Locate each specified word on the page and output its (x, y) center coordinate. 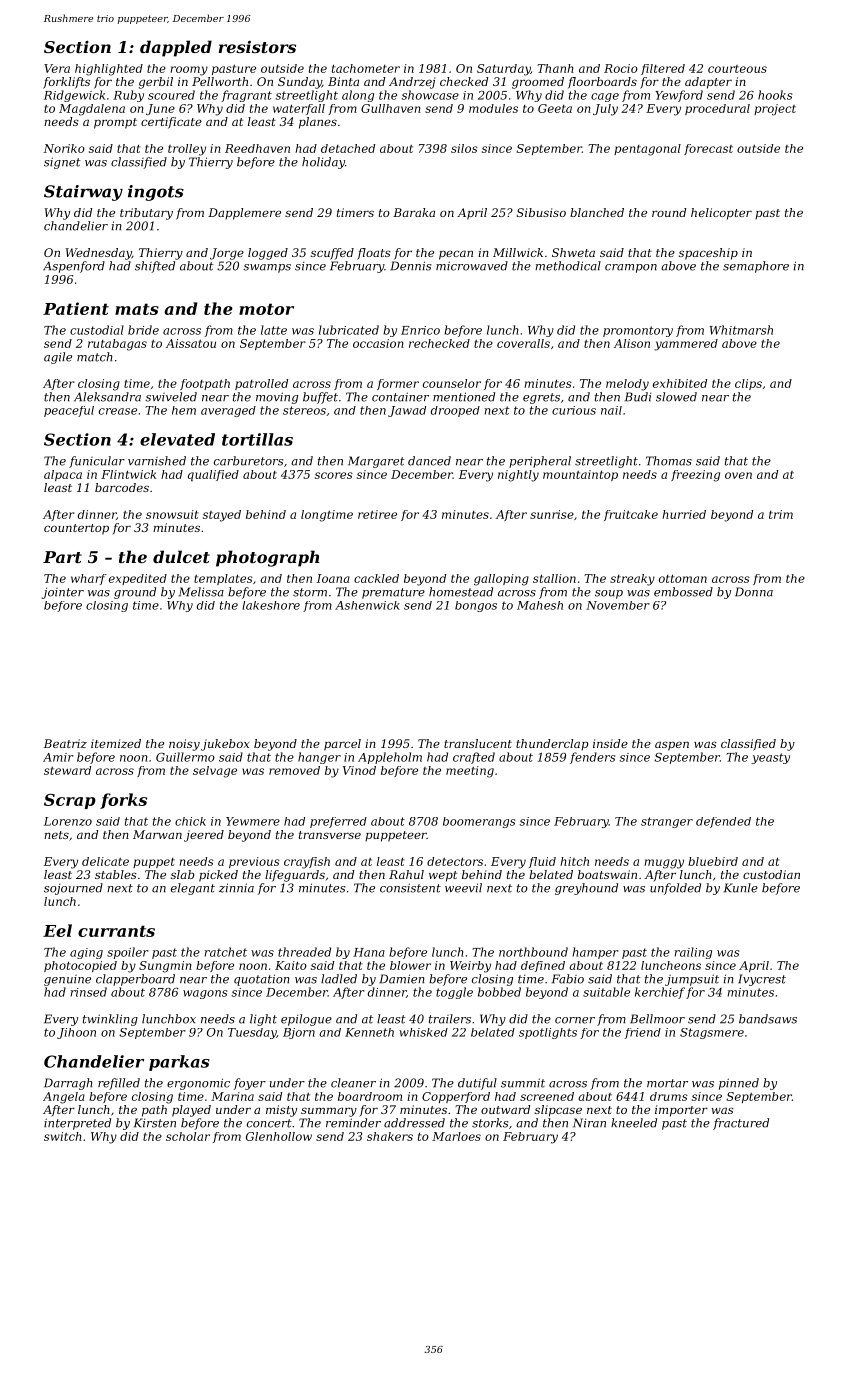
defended (723, 822)
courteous (737, 69)
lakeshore (271, 605)
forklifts (66, 83)
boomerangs (479, 822)
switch (63, 1136)
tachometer (366, 68)
